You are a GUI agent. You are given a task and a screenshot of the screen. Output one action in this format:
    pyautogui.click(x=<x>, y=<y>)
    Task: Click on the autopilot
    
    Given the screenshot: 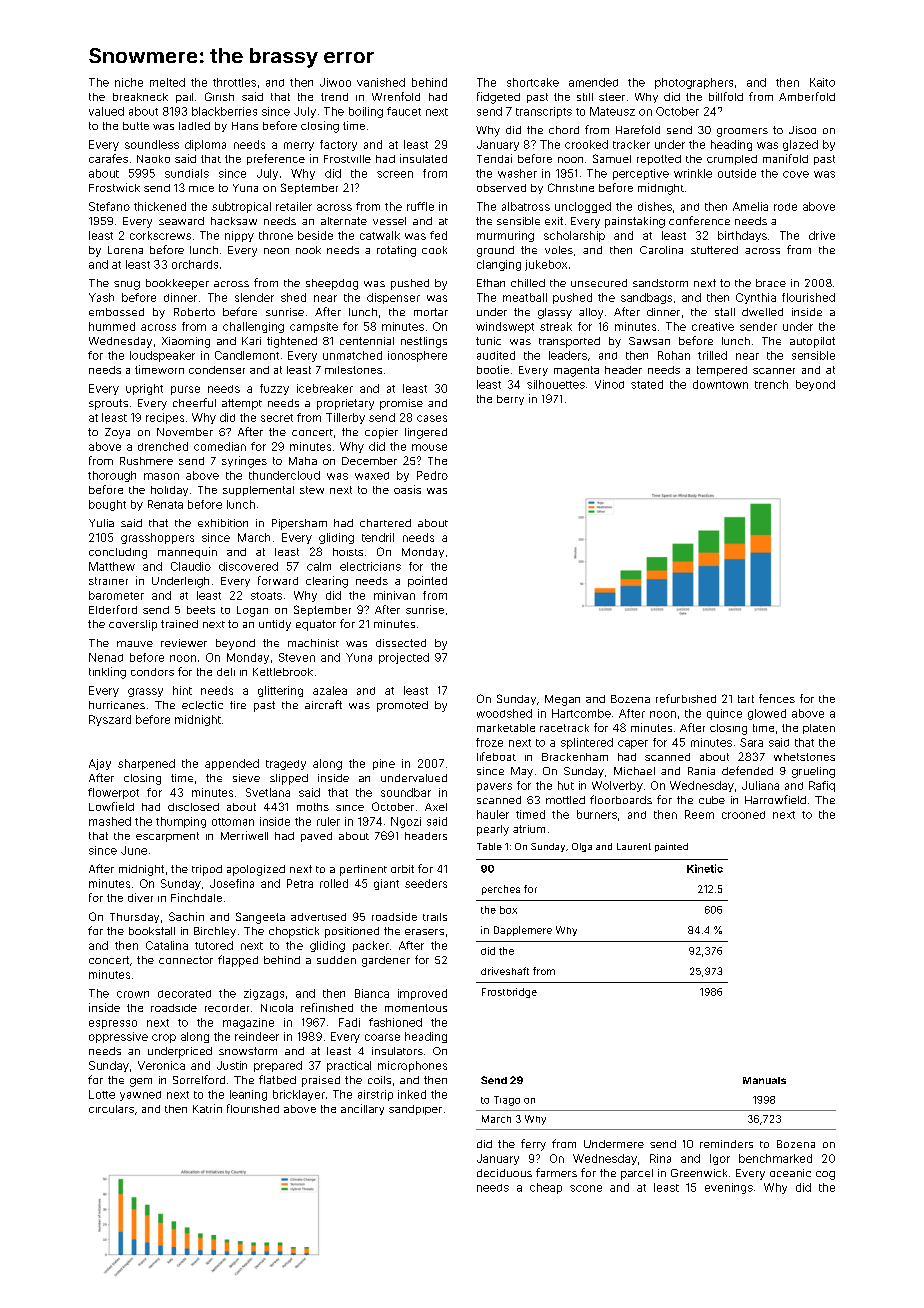 What is the action you would take?
    pyautogui.click(x=812, y=342)
